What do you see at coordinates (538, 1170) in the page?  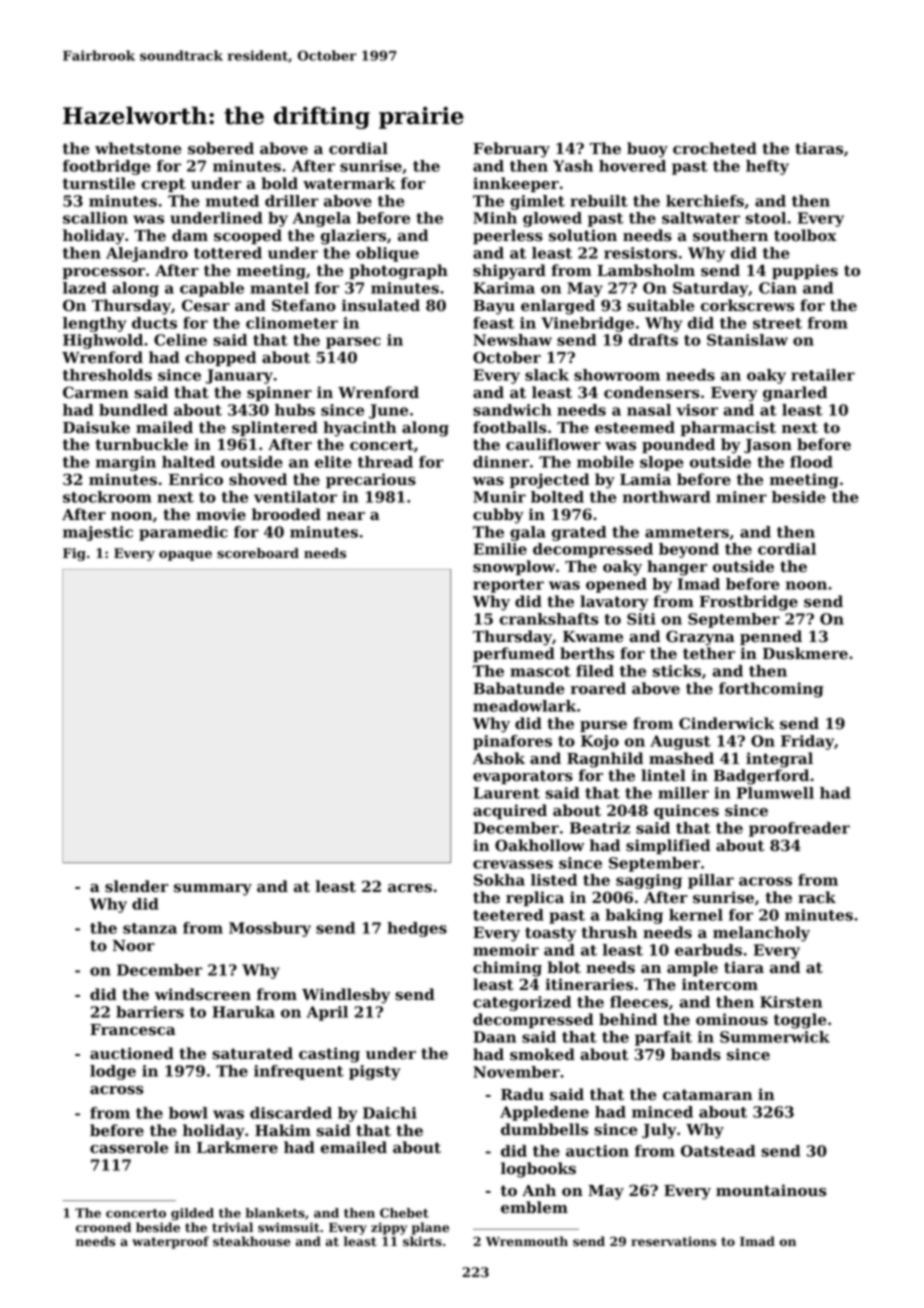 I see `logbooks` at bounding box center [538, 1170].
